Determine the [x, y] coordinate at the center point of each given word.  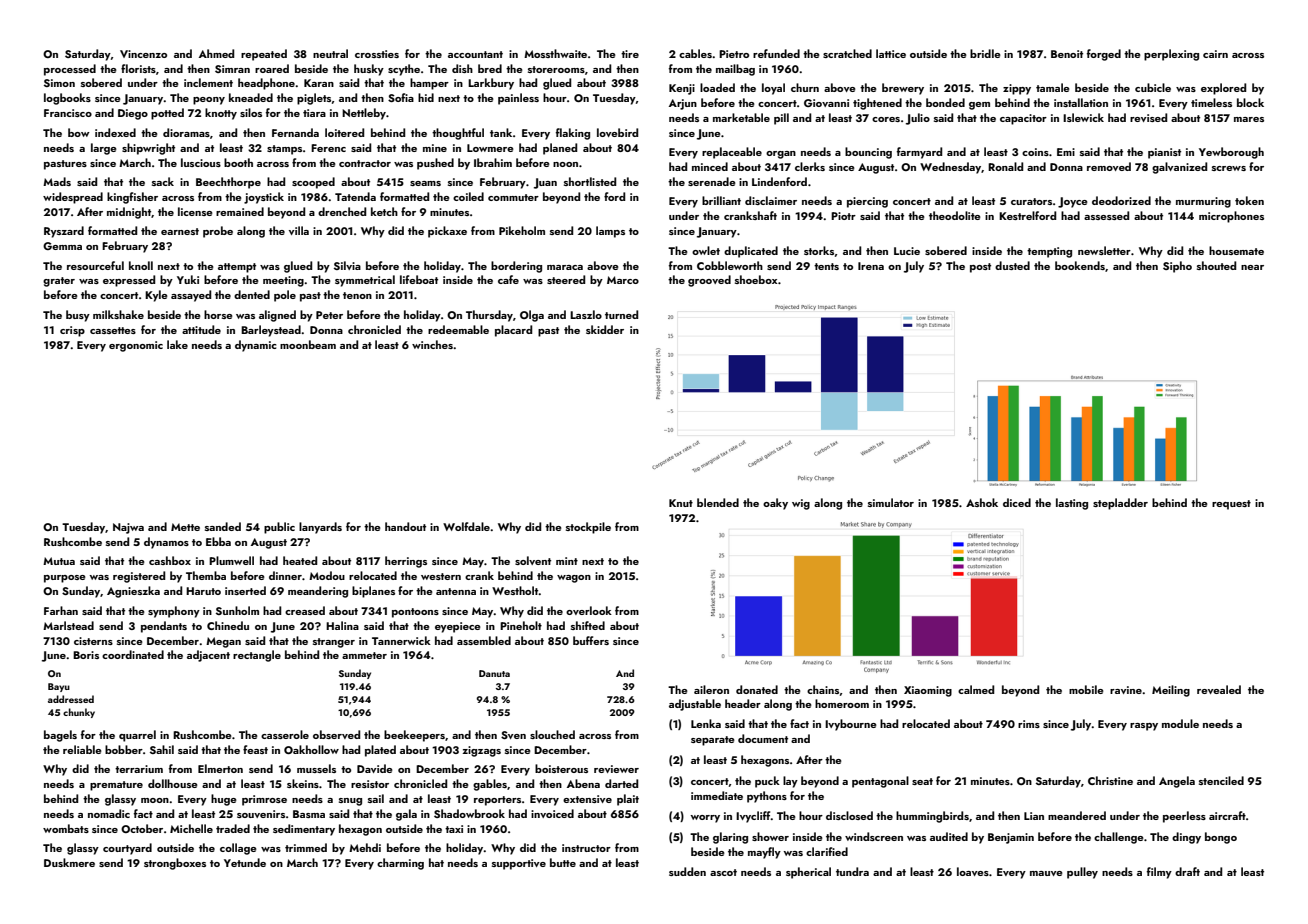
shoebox [756, 279]
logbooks [67, 99]
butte [563, 862]
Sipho [1177, 267]
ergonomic [136, 346]
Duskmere [69, 862]
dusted [1012, 265]
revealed [1219, 689]
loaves [973, 871]
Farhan [61, 610]
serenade [712, 181]
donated [757, 689]
